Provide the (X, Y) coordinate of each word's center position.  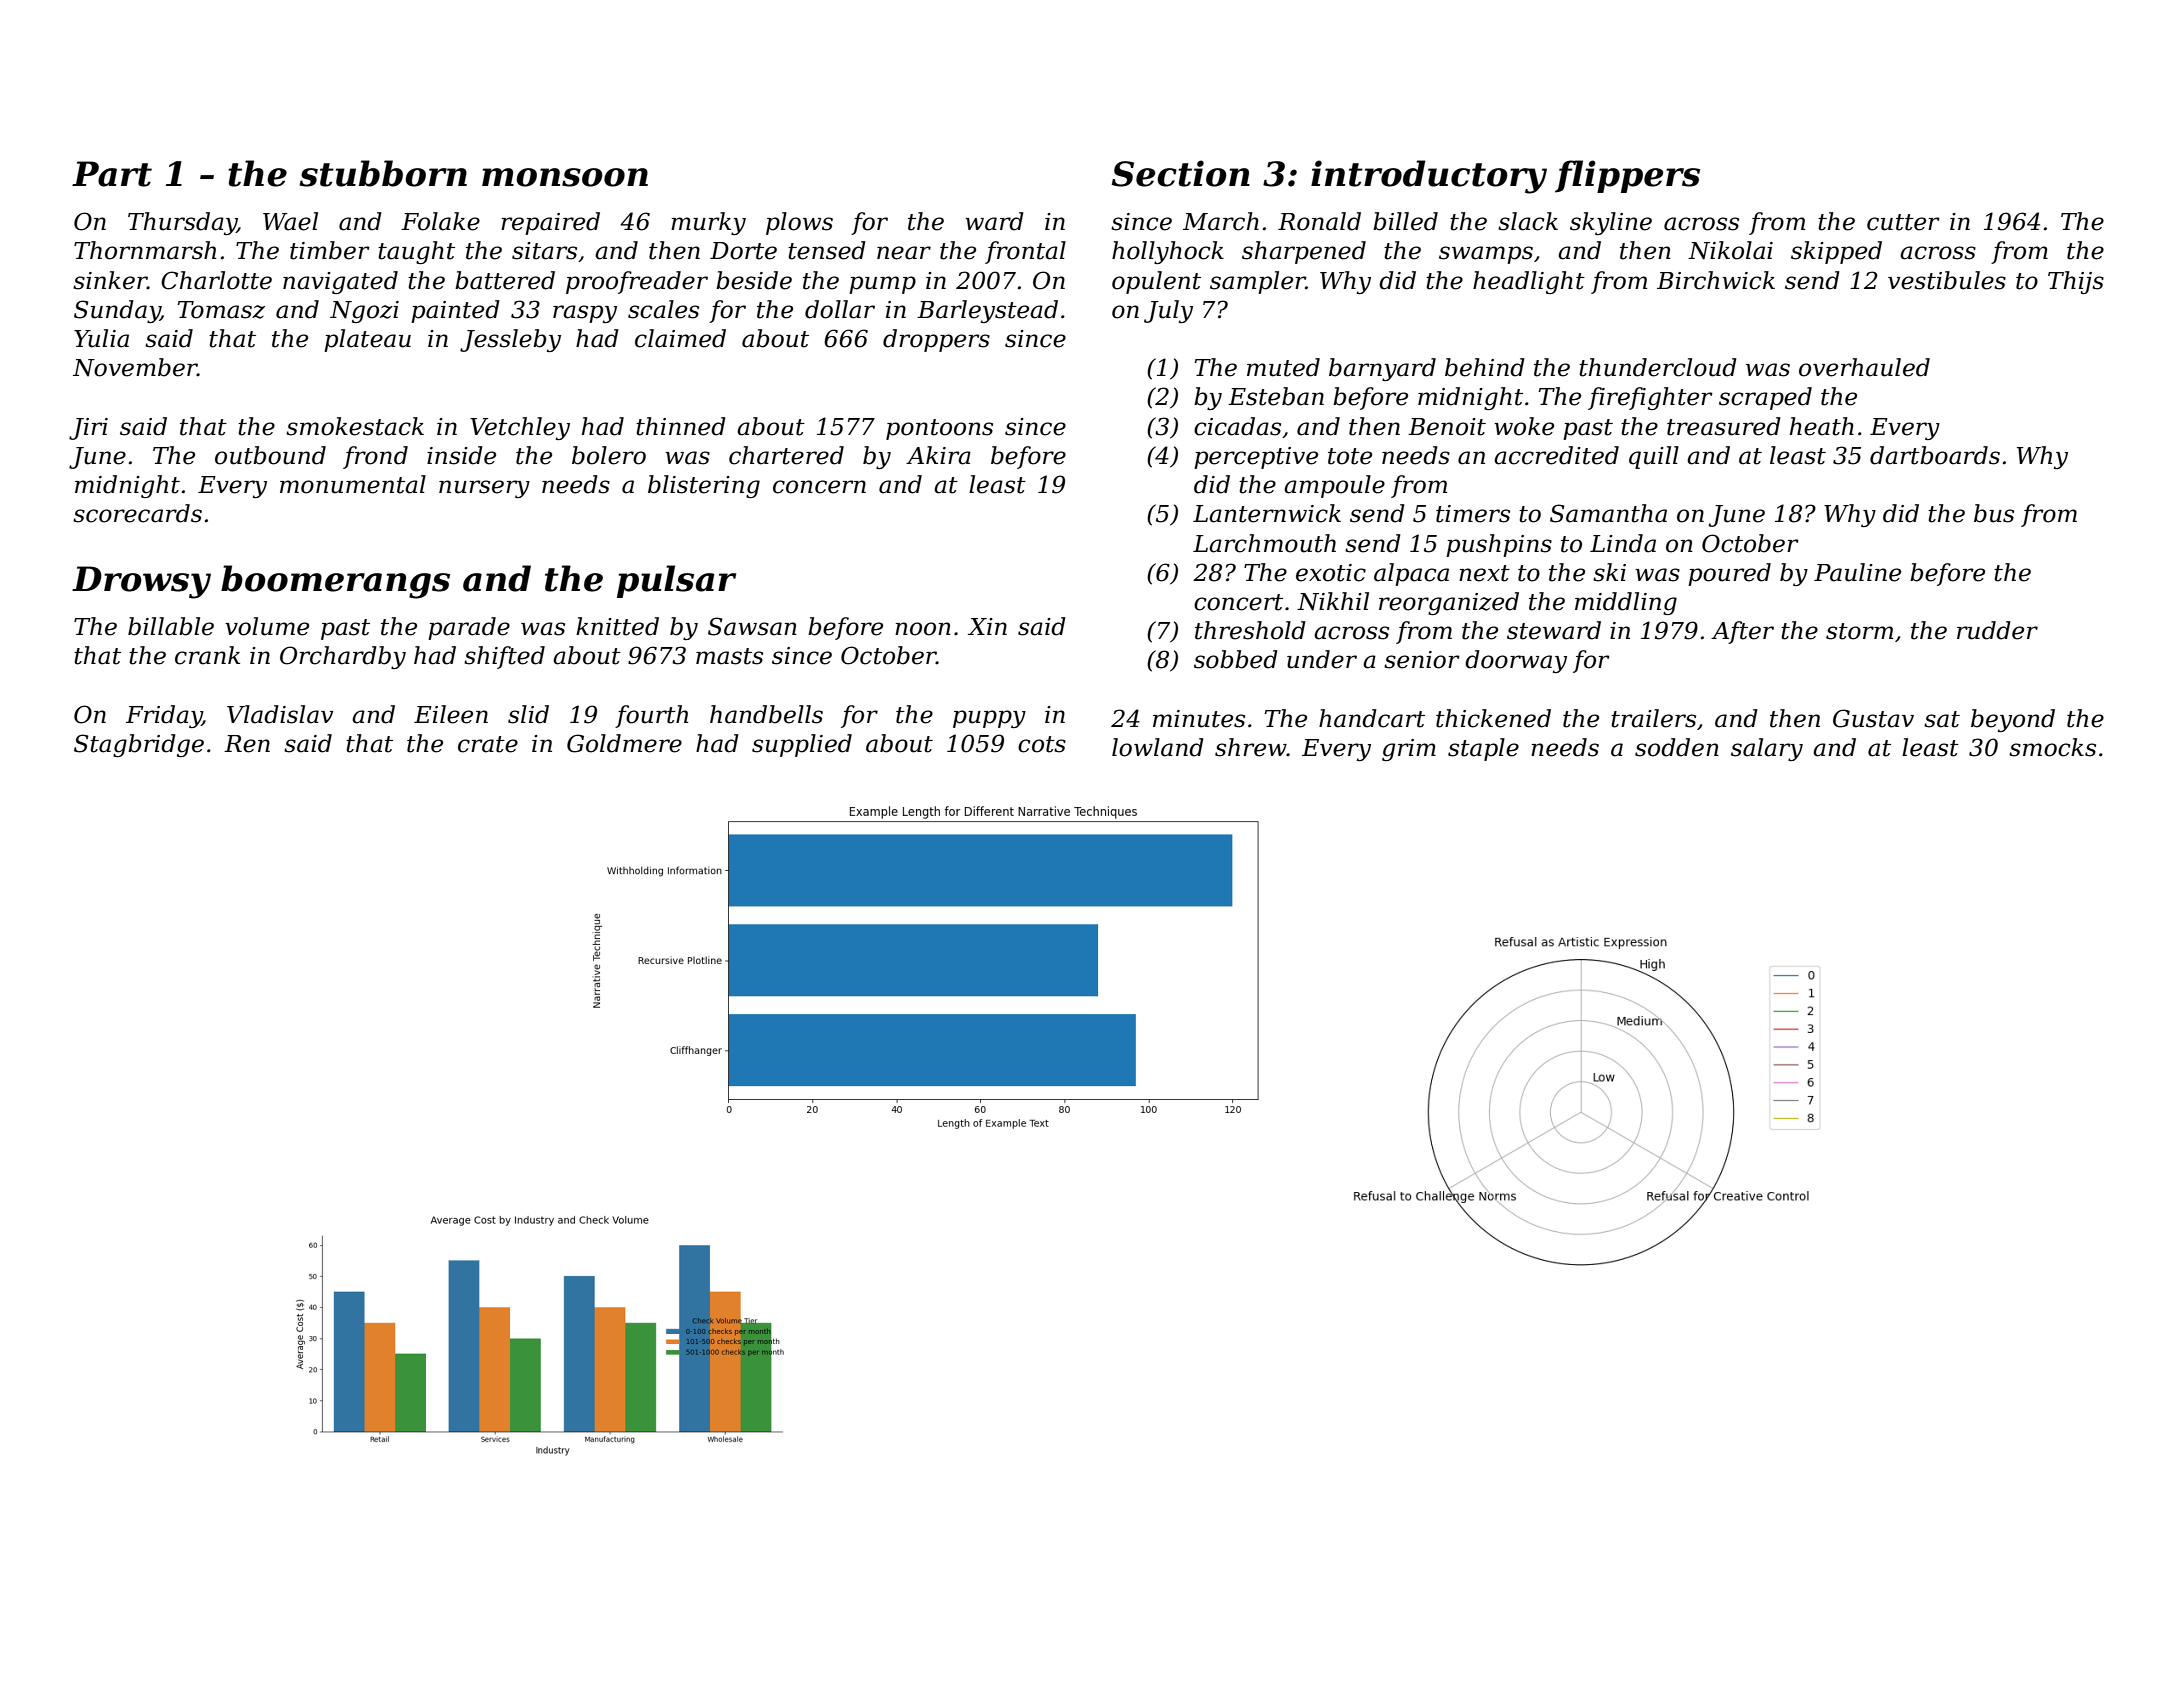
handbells (766, 714)
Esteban (1276, 396)
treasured (1724, 426)
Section (1181, 173)
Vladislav (280, 714)
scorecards (137, 513)
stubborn (383, 173)
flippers (1627, 176)
